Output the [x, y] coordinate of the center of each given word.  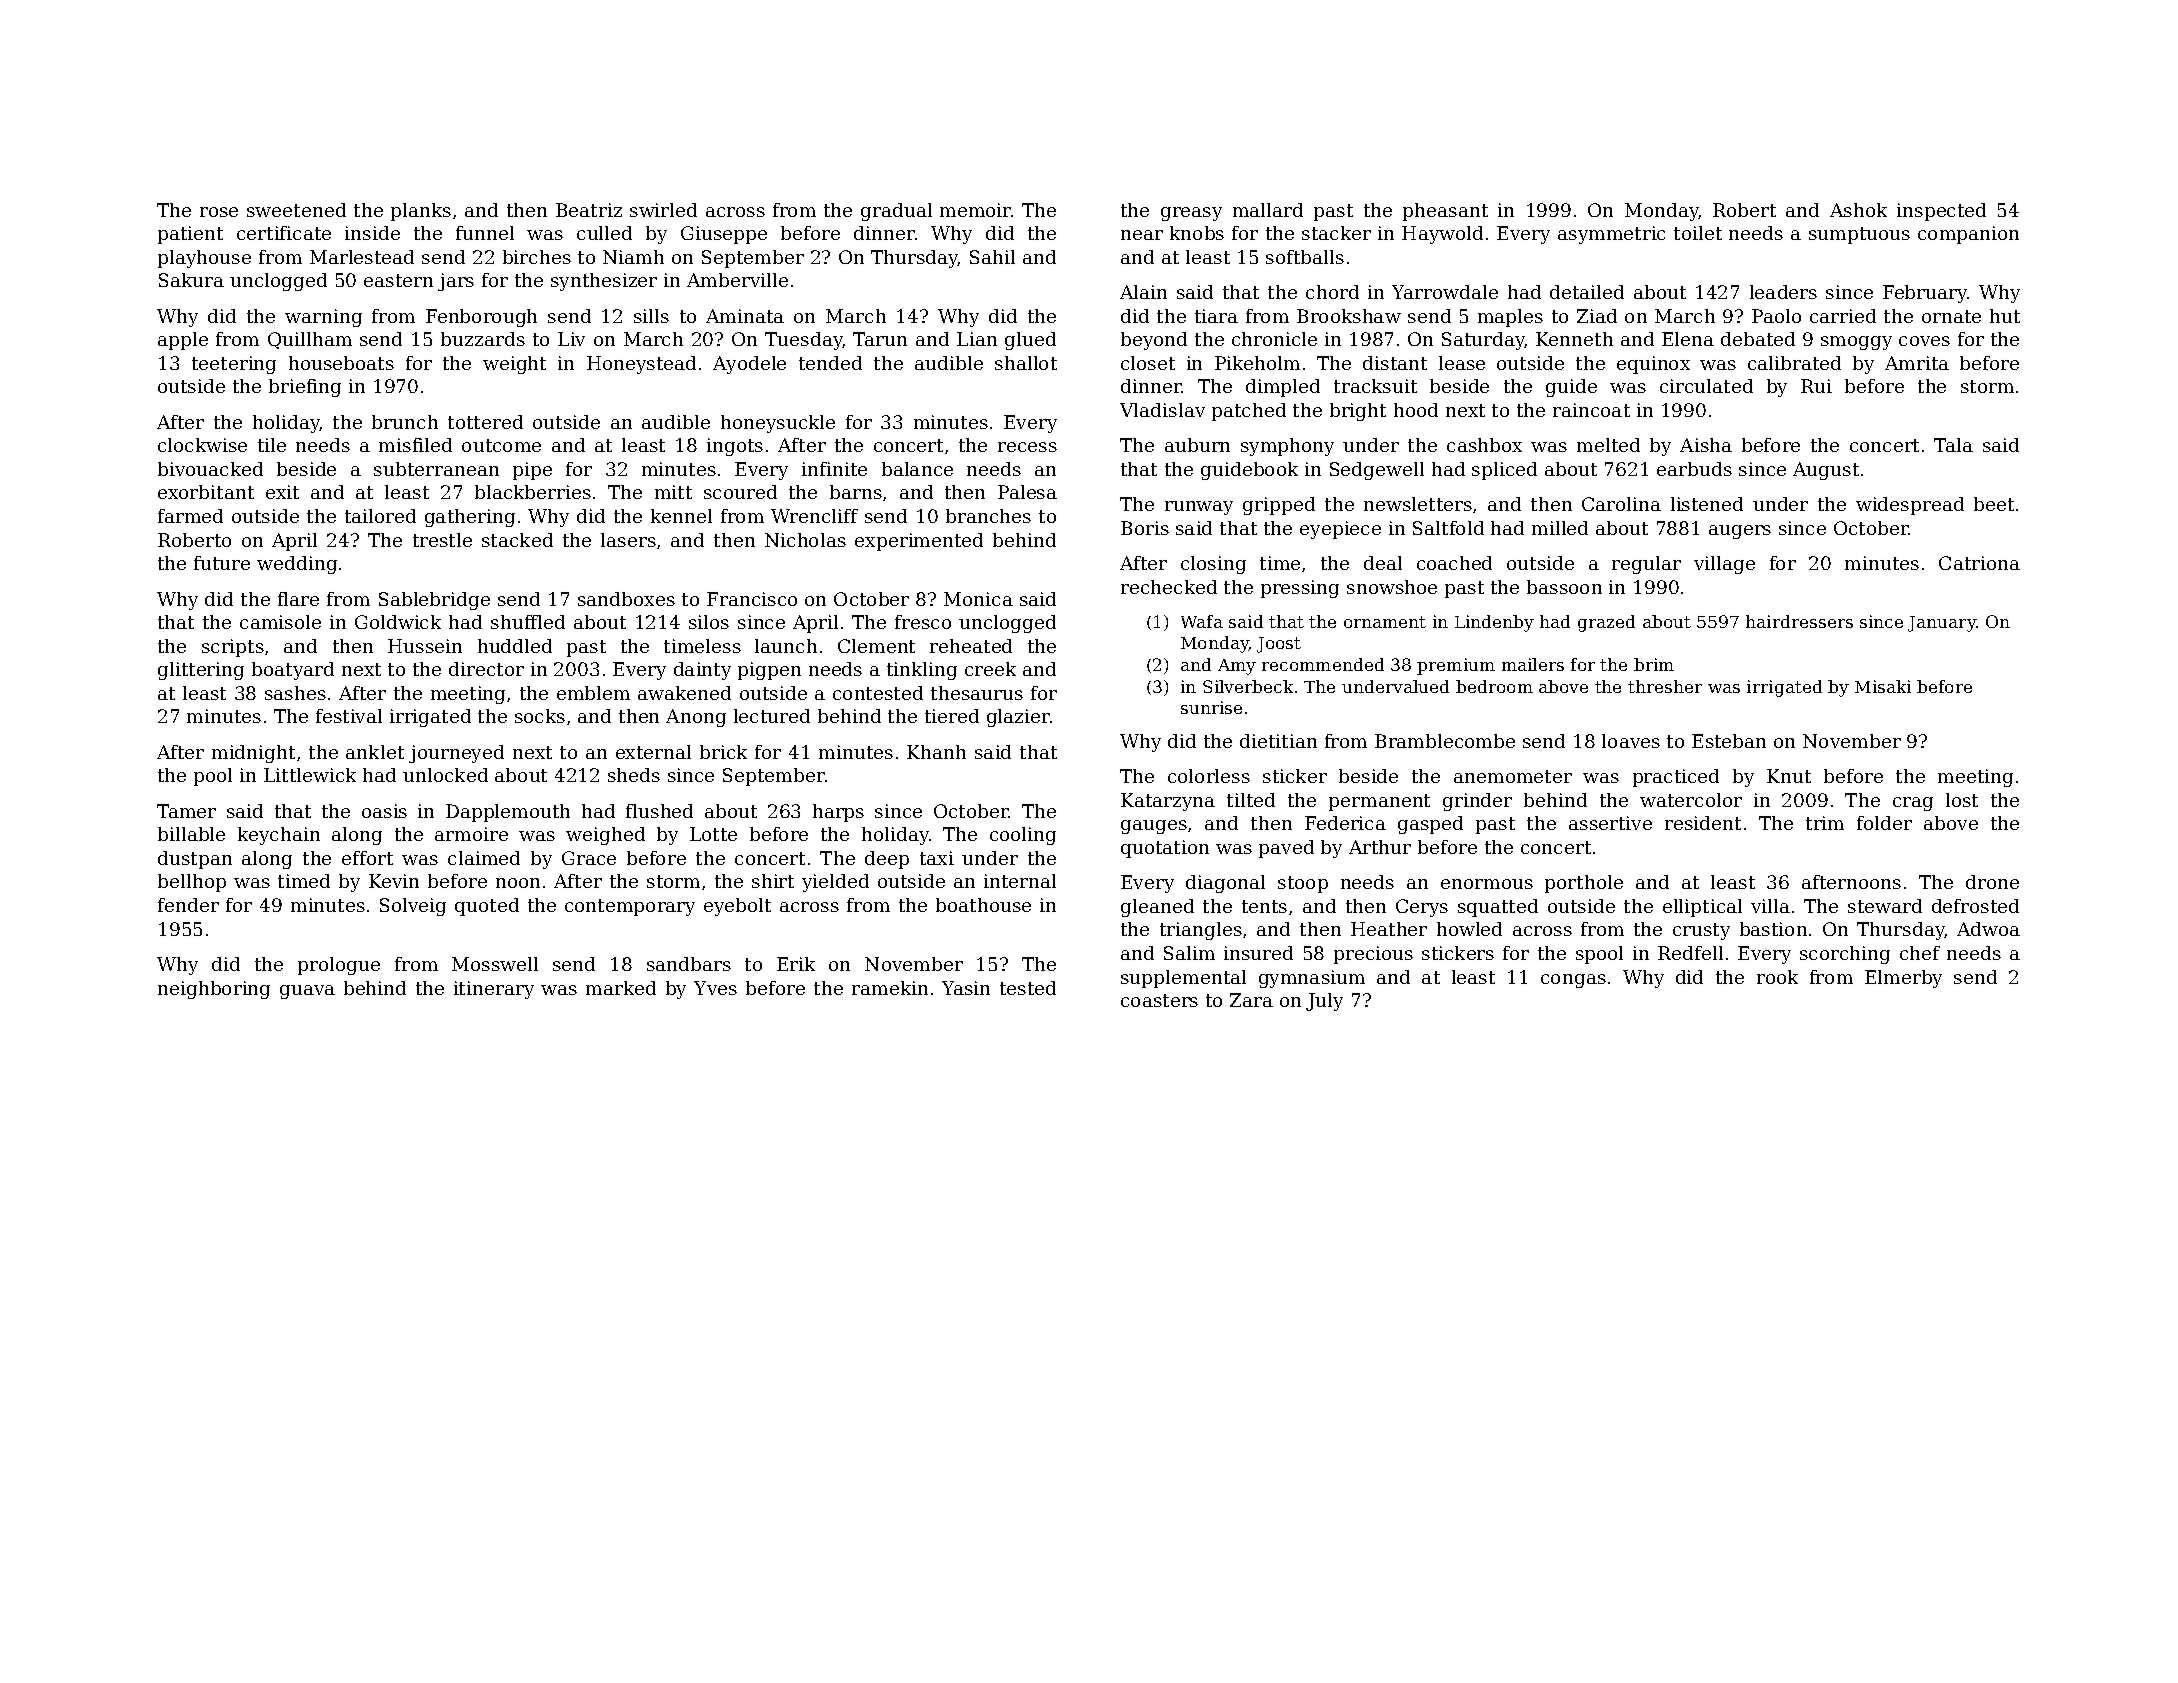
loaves [1631, 741]
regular [1646, 565]
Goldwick [398, 622]
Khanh [936, 752]
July [1324, 1002]
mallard [1268, 210]
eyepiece [1340, 530]
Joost [1279, 645]
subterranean [436, 469]
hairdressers [1799, 621]
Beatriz [589, 210]
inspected [1941, 212]
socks [540, 716]
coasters [1159, 1000]
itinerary [494, 990]
